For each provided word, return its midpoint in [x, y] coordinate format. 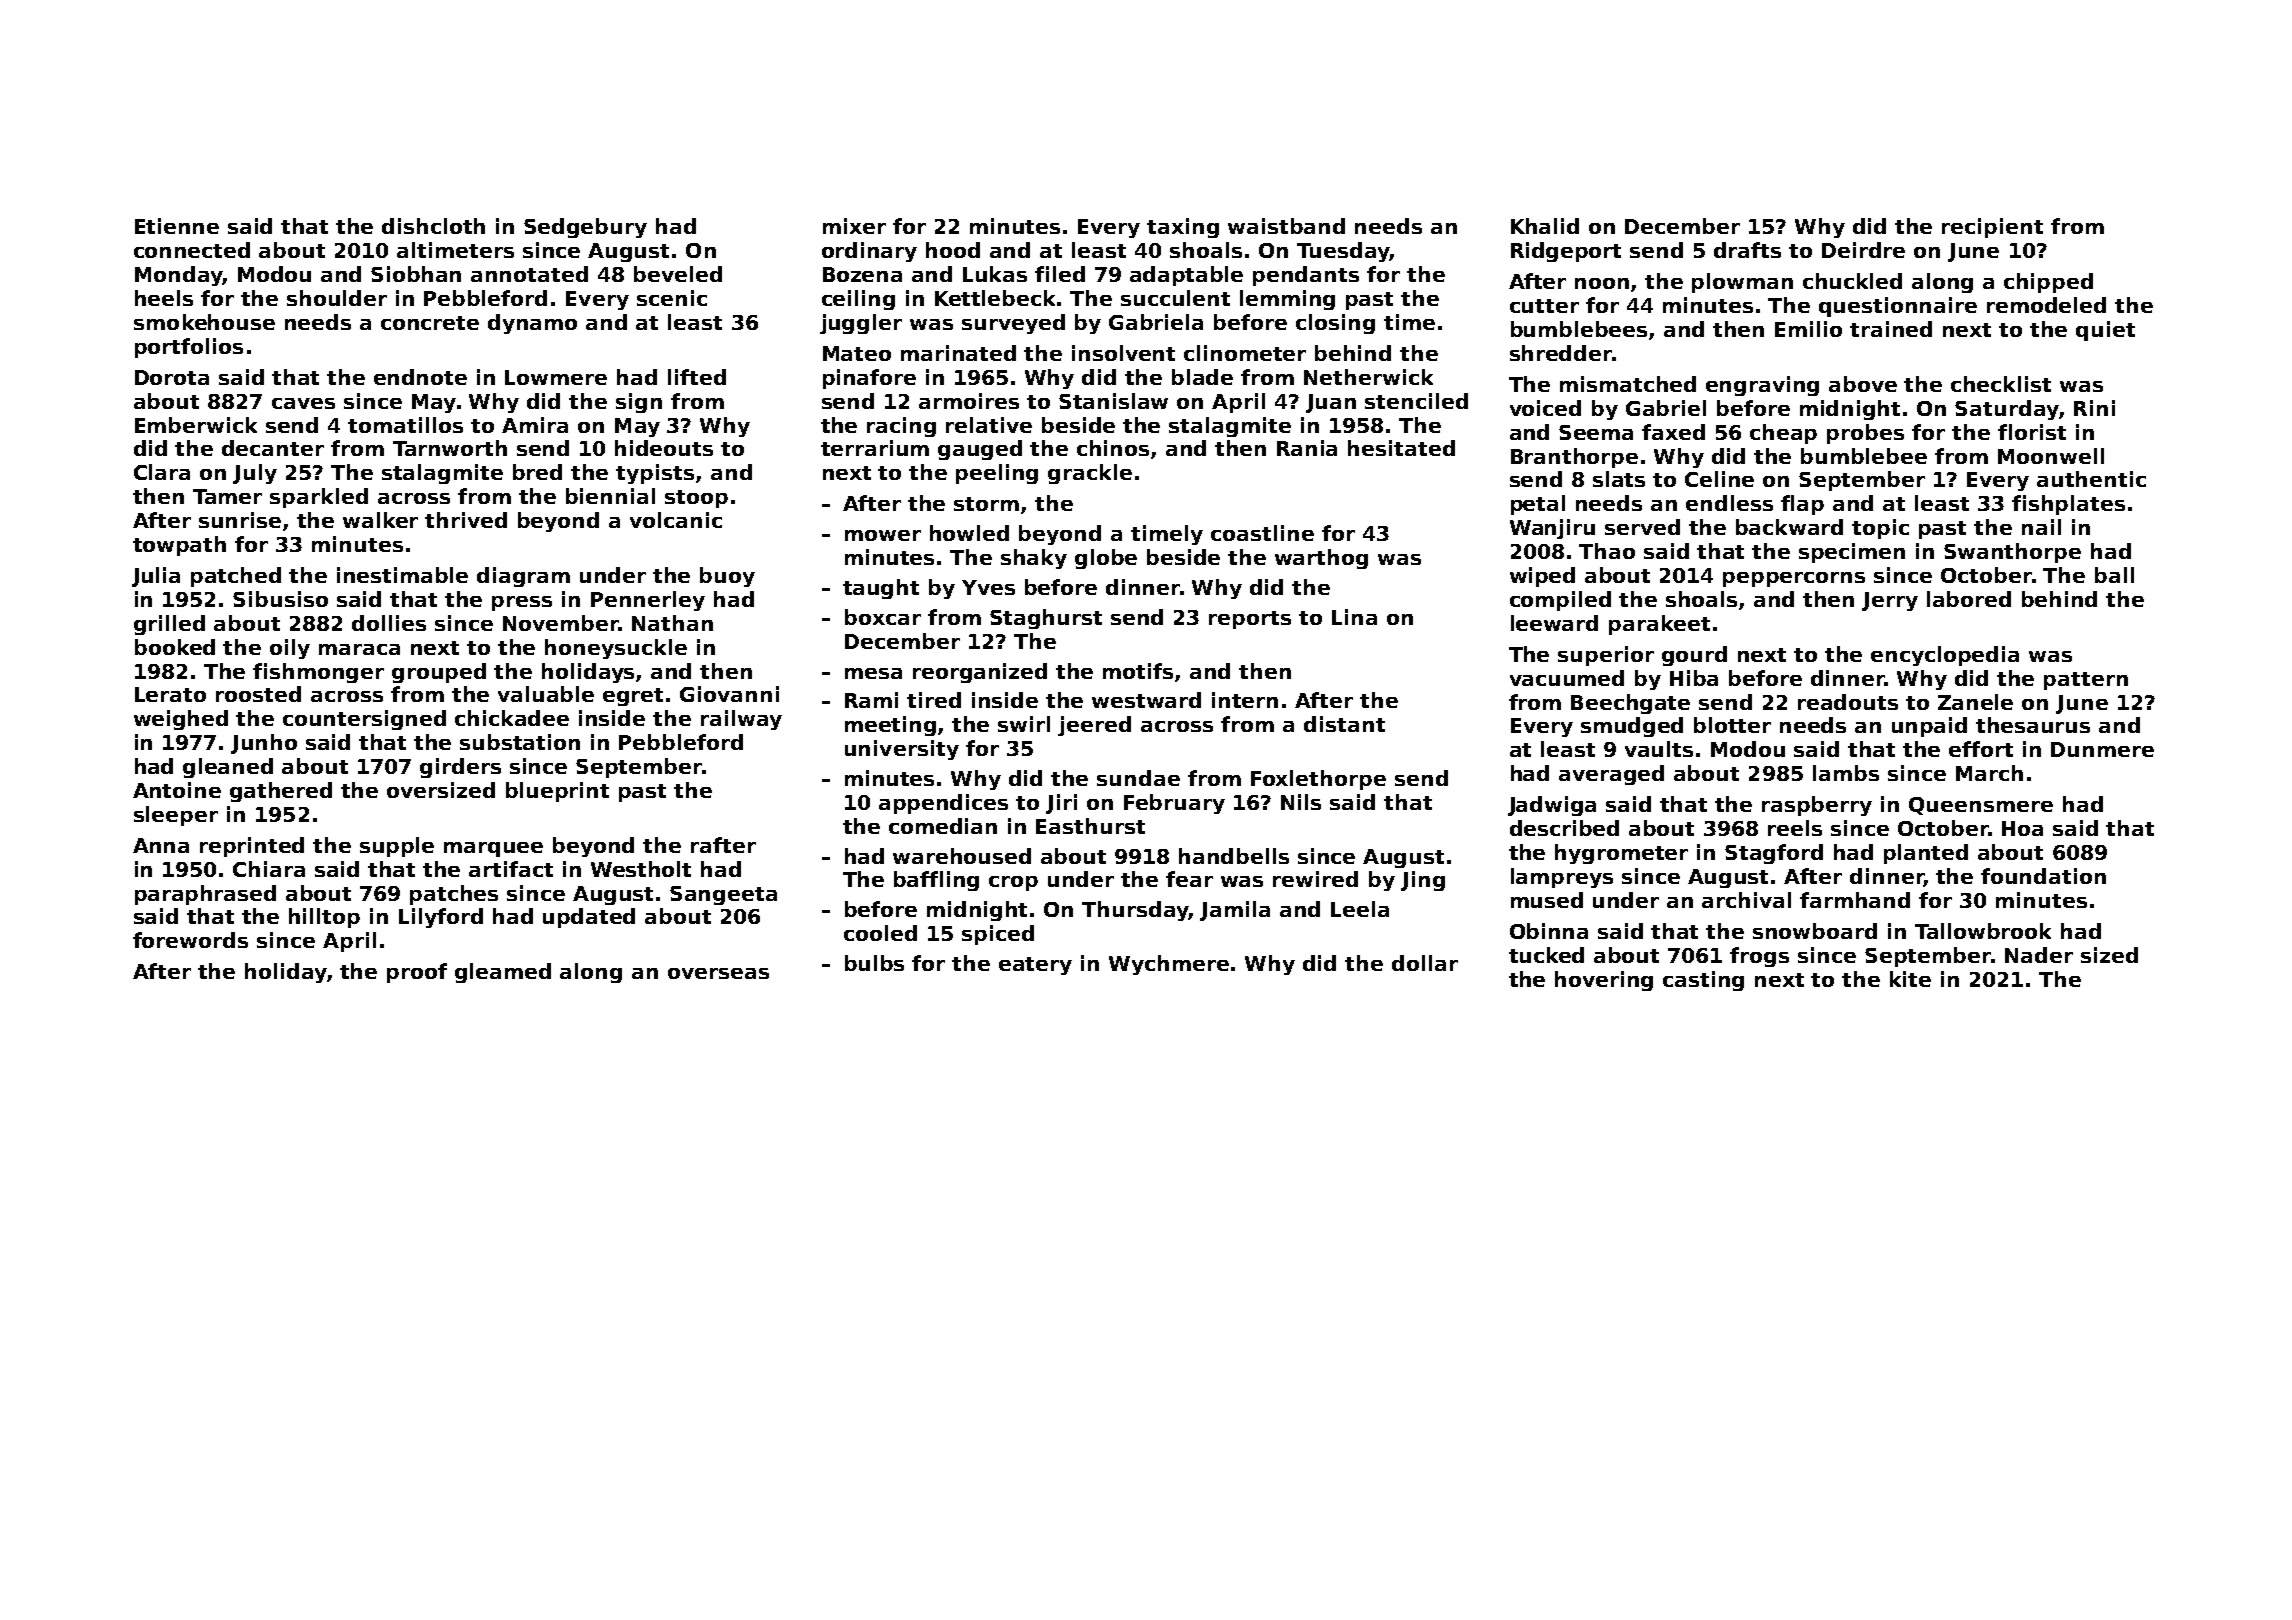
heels [164, 298]
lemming [1287, 300]
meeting [890, 726]
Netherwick [1368, 377]
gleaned [228, 768]
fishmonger [318, 673]
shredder [1561, 353]
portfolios [189, 348]
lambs [1846, 773]
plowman [1742, 283]
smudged [1632, 727]
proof [417, 973]
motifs [1138, 671]
